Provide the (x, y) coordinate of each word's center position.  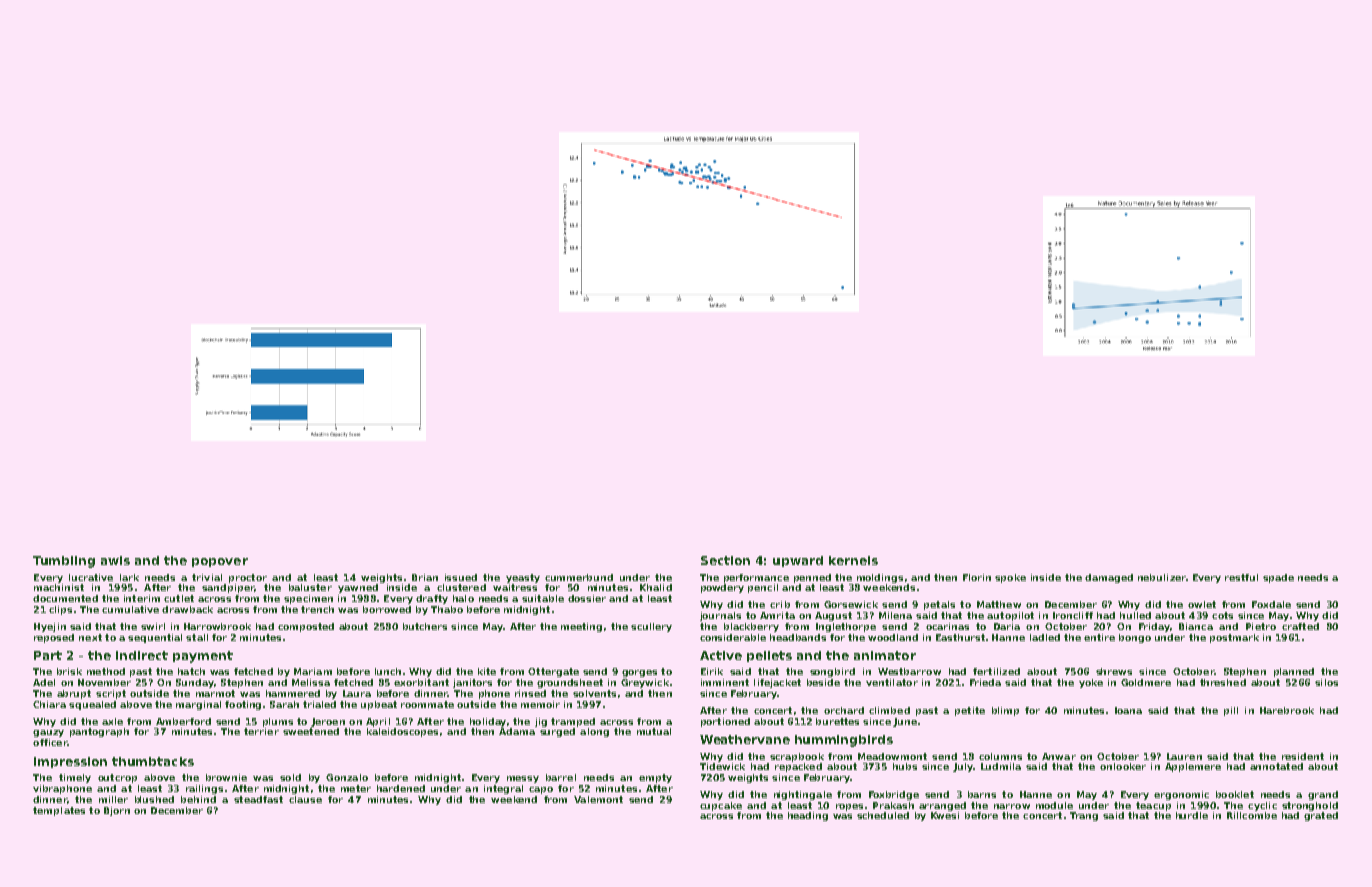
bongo (1135, 638)
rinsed (530, 693)
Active (721, 655)
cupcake (721, 806)
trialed (319, 704)
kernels (853, 560)
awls (115, 560)
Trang (1084, 816)
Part (48, 655)
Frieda (985, 682)
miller (113, 799)
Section (725, 560)
